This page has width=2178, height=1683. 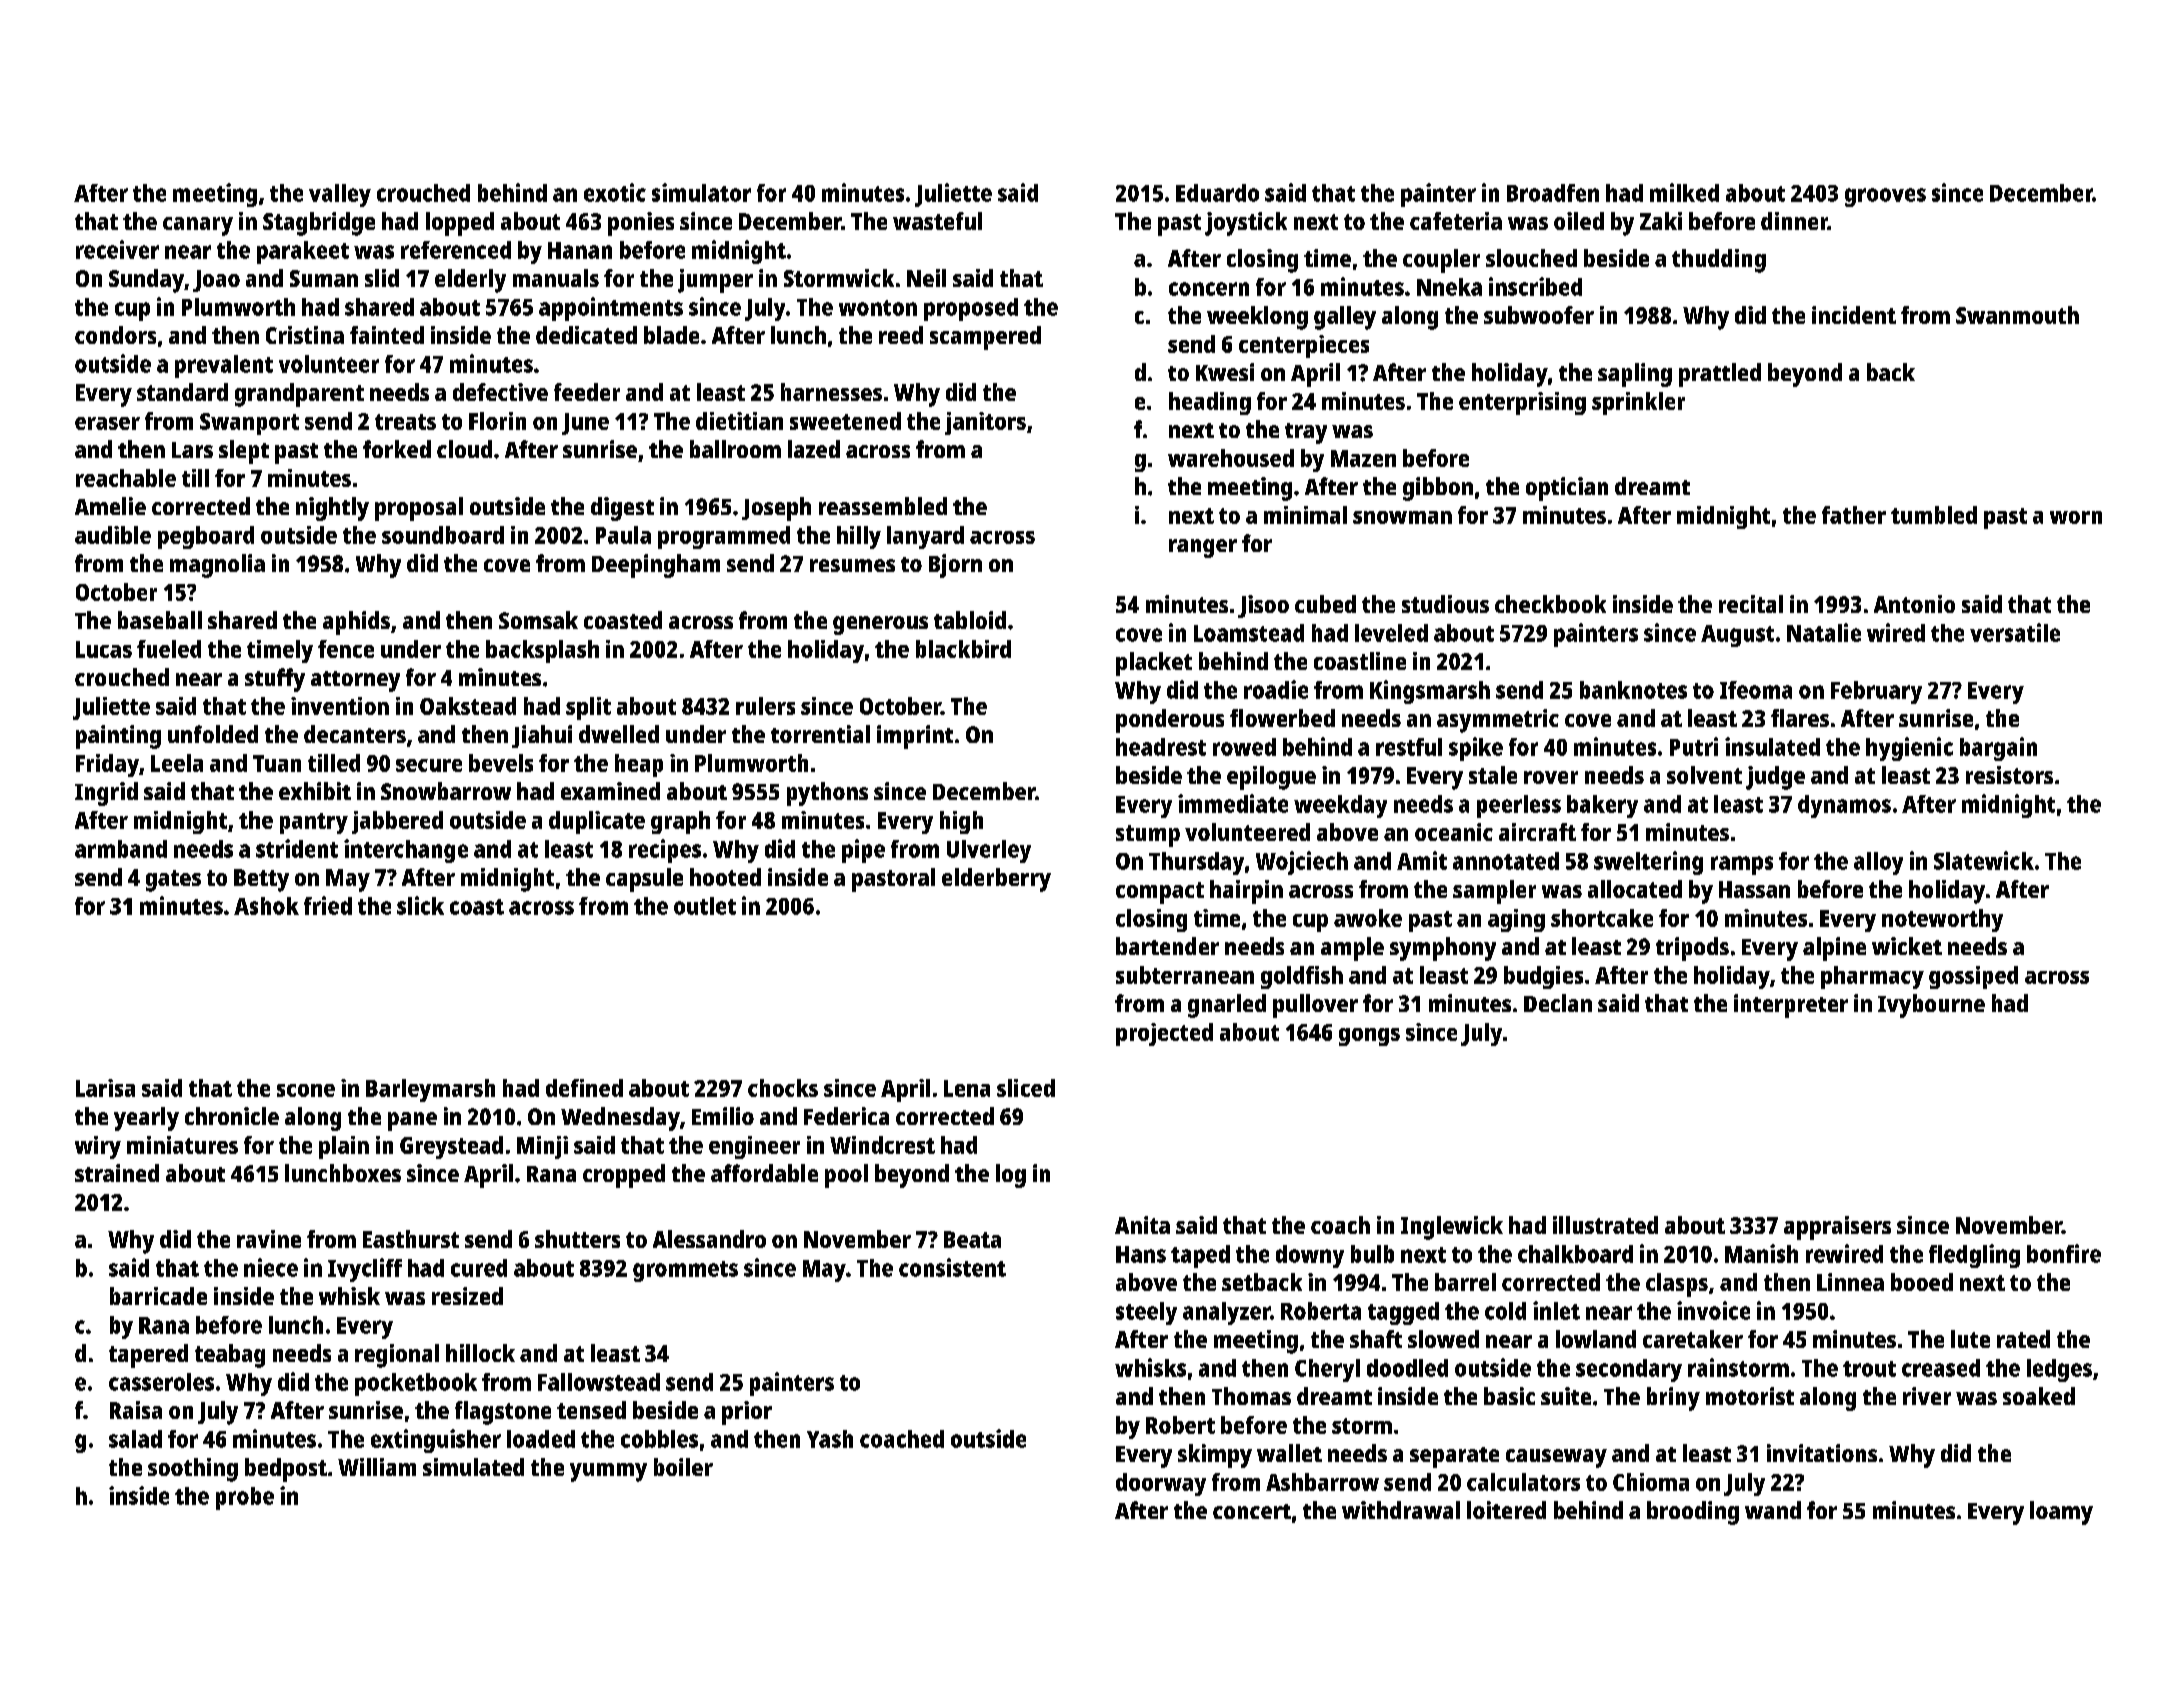 What do you see at coordinates (754, 1147) in the page?
I see `engineer` at bounding box center [754, 1147].
